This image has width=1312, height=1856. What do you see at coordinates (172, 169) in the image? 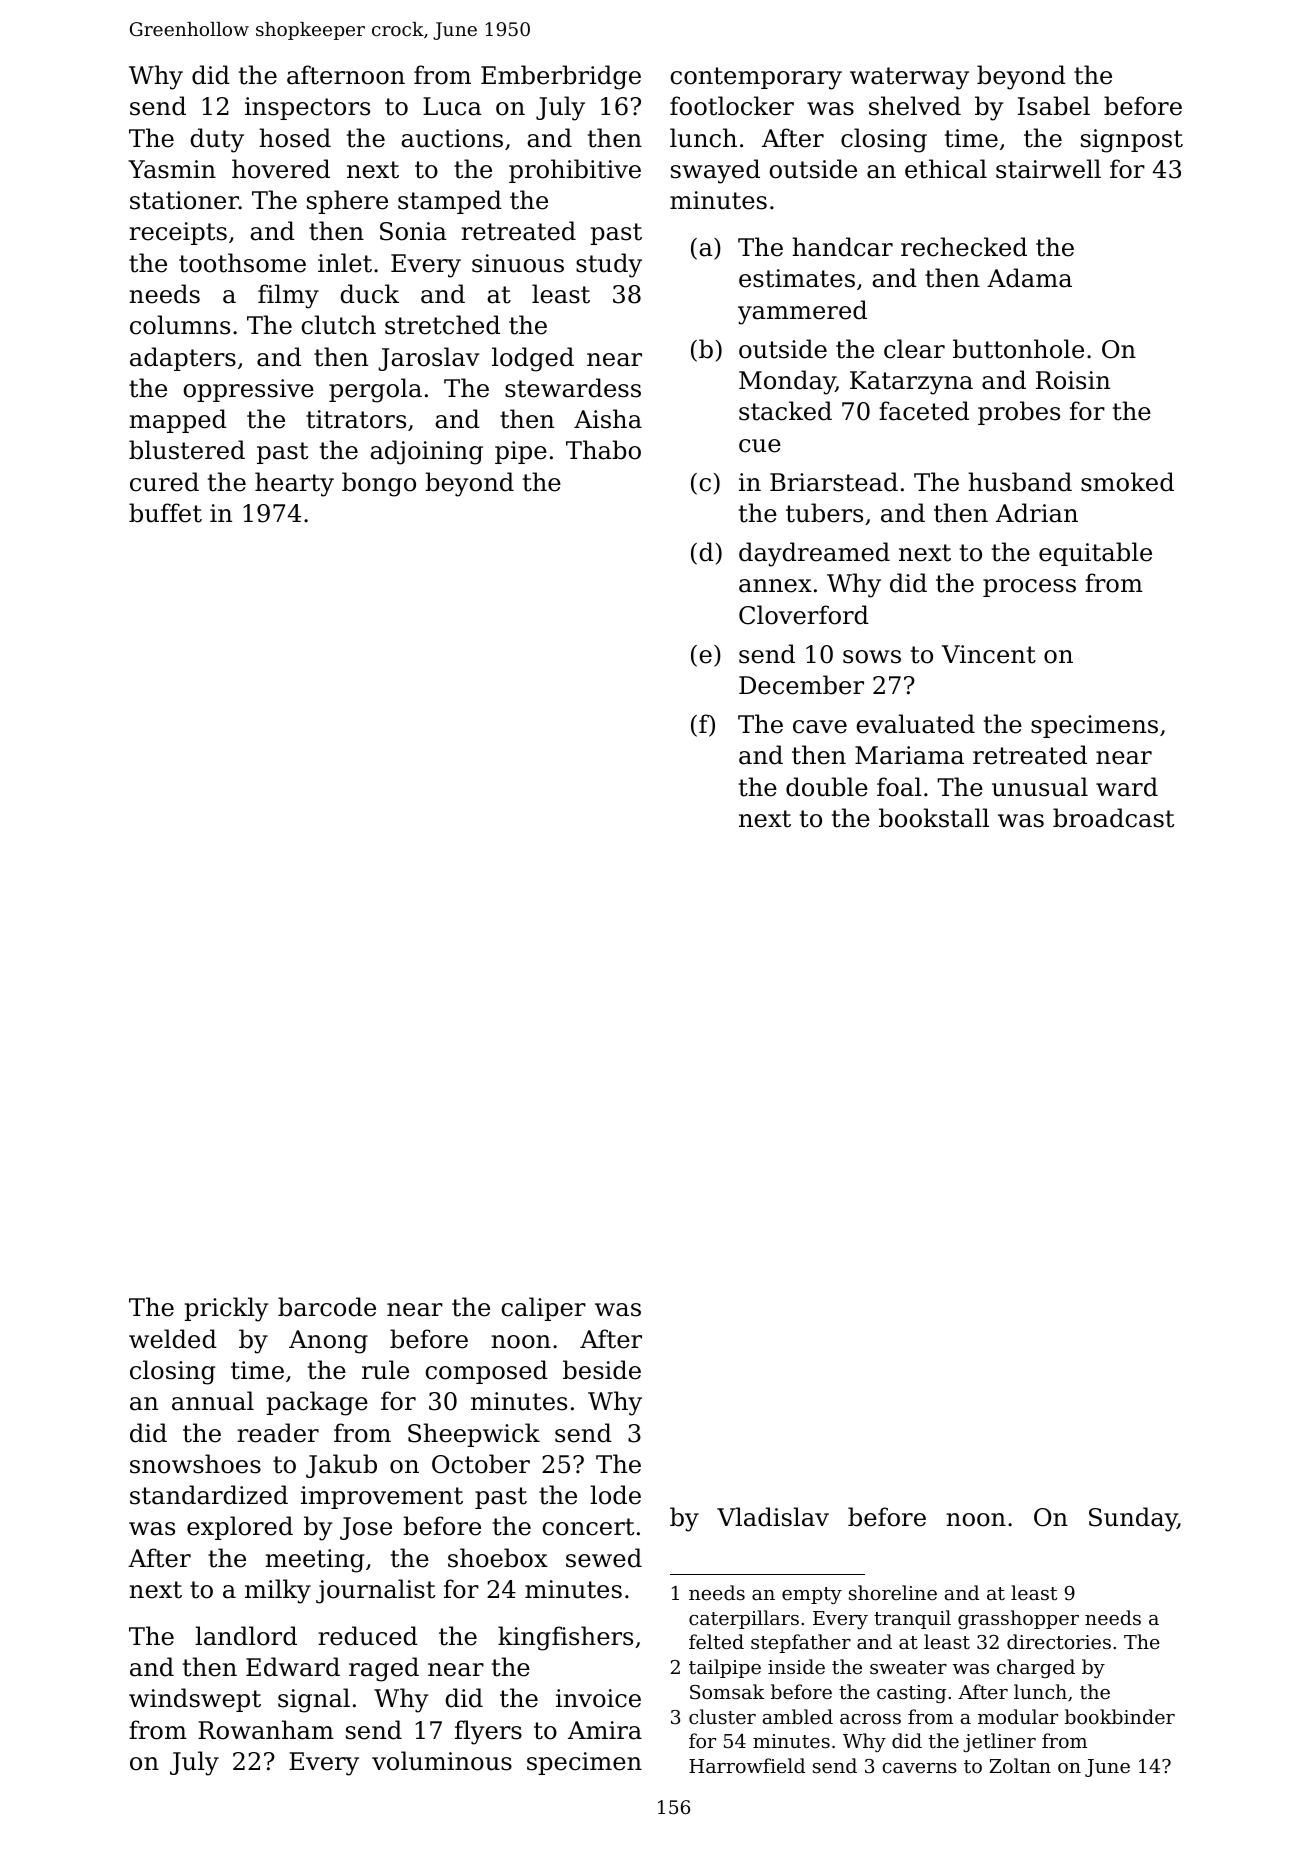
I see `Yasmin` at bounding box center [172, 169].
